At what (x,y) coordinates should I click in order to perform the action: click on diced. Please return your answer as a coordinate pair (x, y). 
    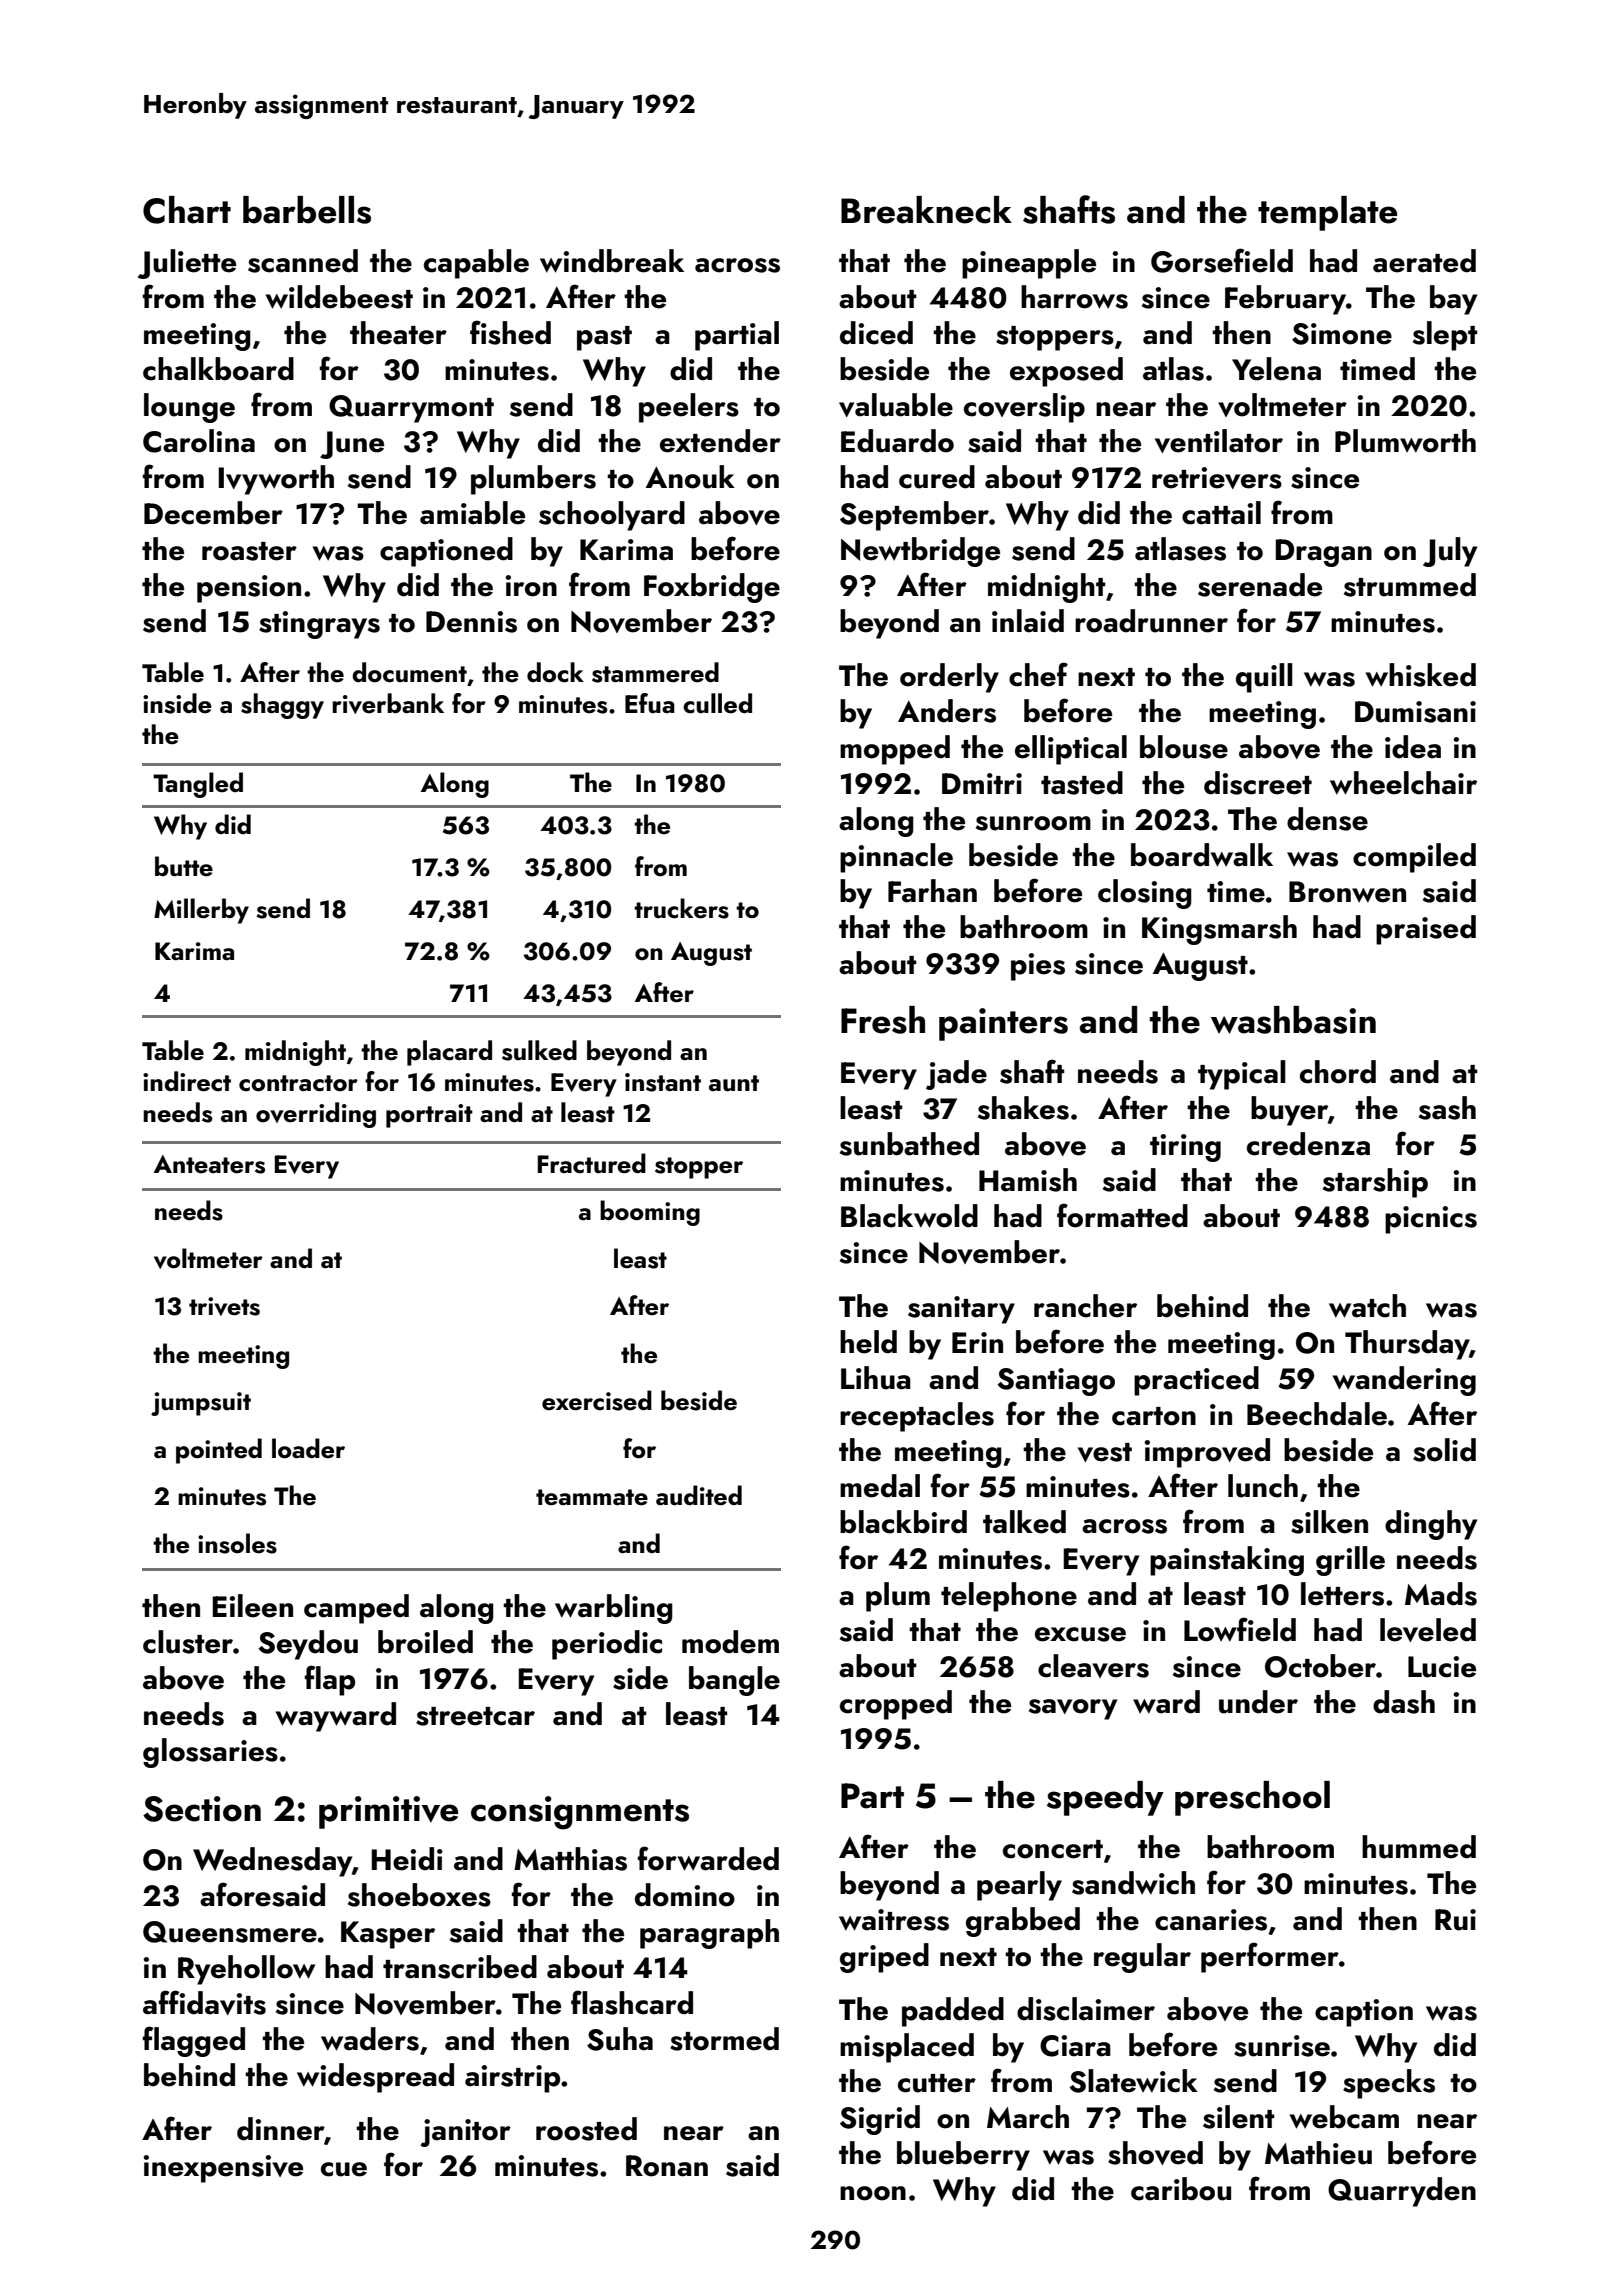
    Looking at the image, I should click on (876, 333).
